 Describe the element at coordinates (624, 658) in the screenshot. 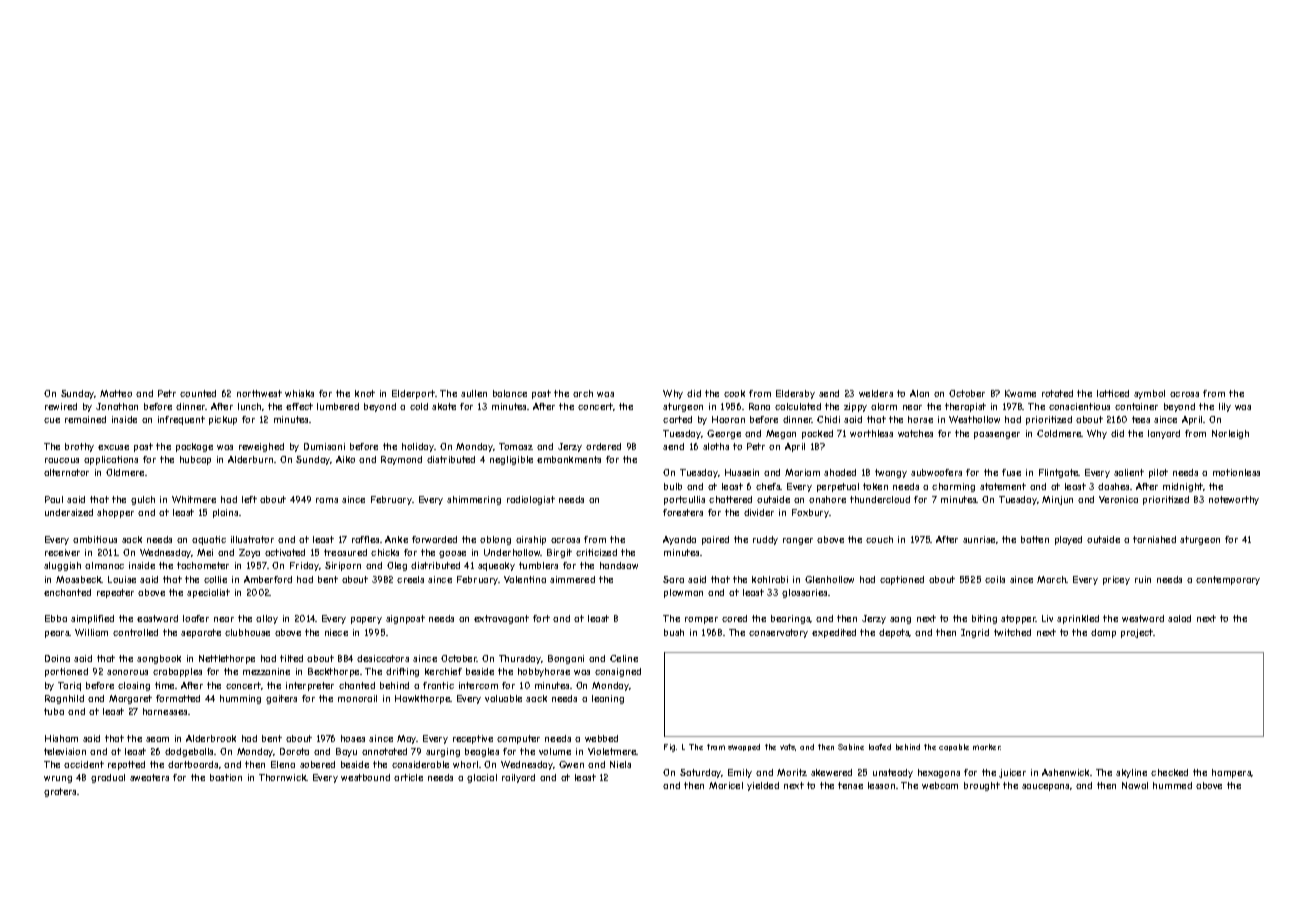

I see `Celine` at that location.
